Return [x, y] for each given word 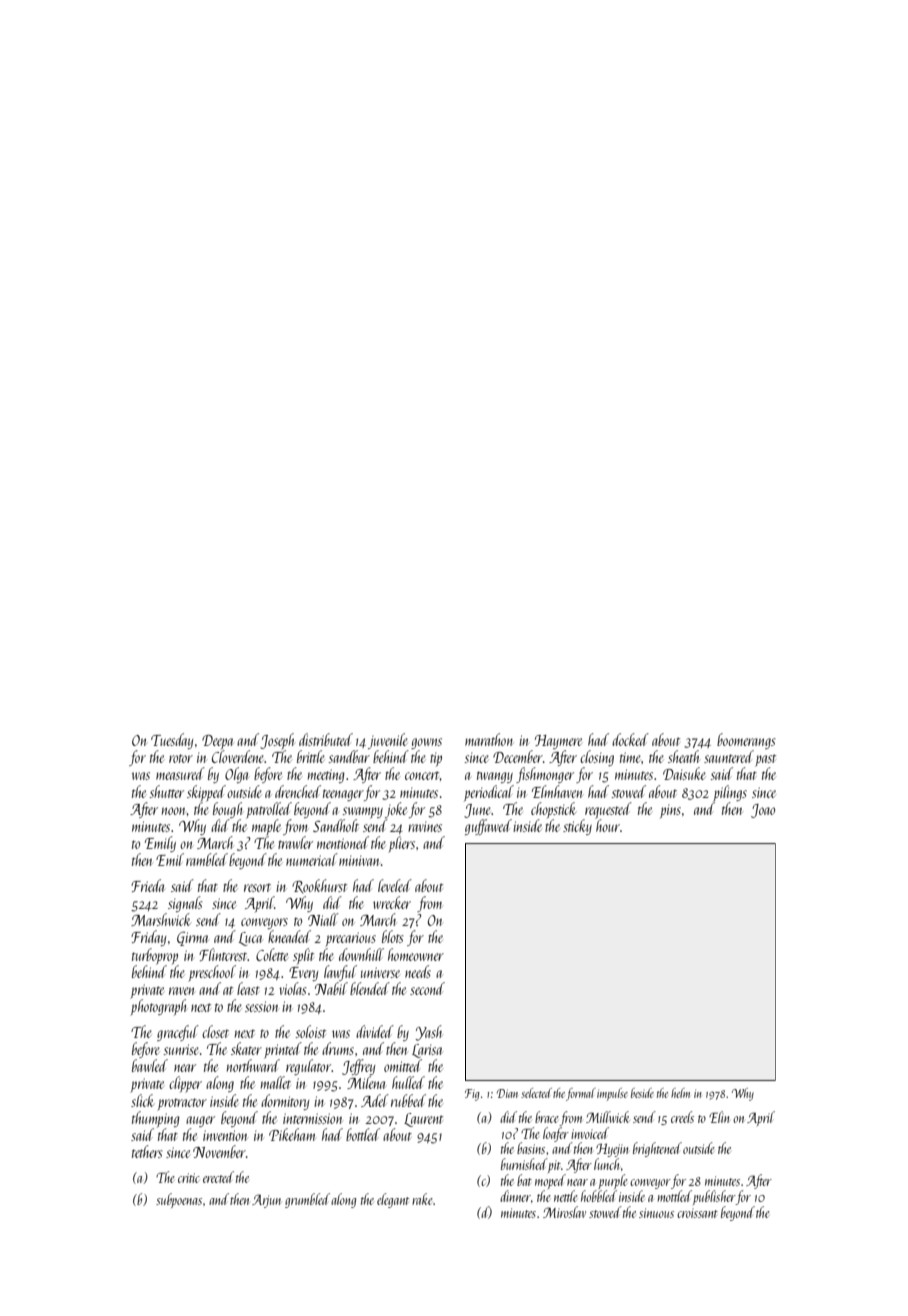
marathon [489, 739]
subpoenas [179, 1200]
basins [531, 1148]
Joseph [277, 741]
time [630, 757]
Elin [719, 1117]
